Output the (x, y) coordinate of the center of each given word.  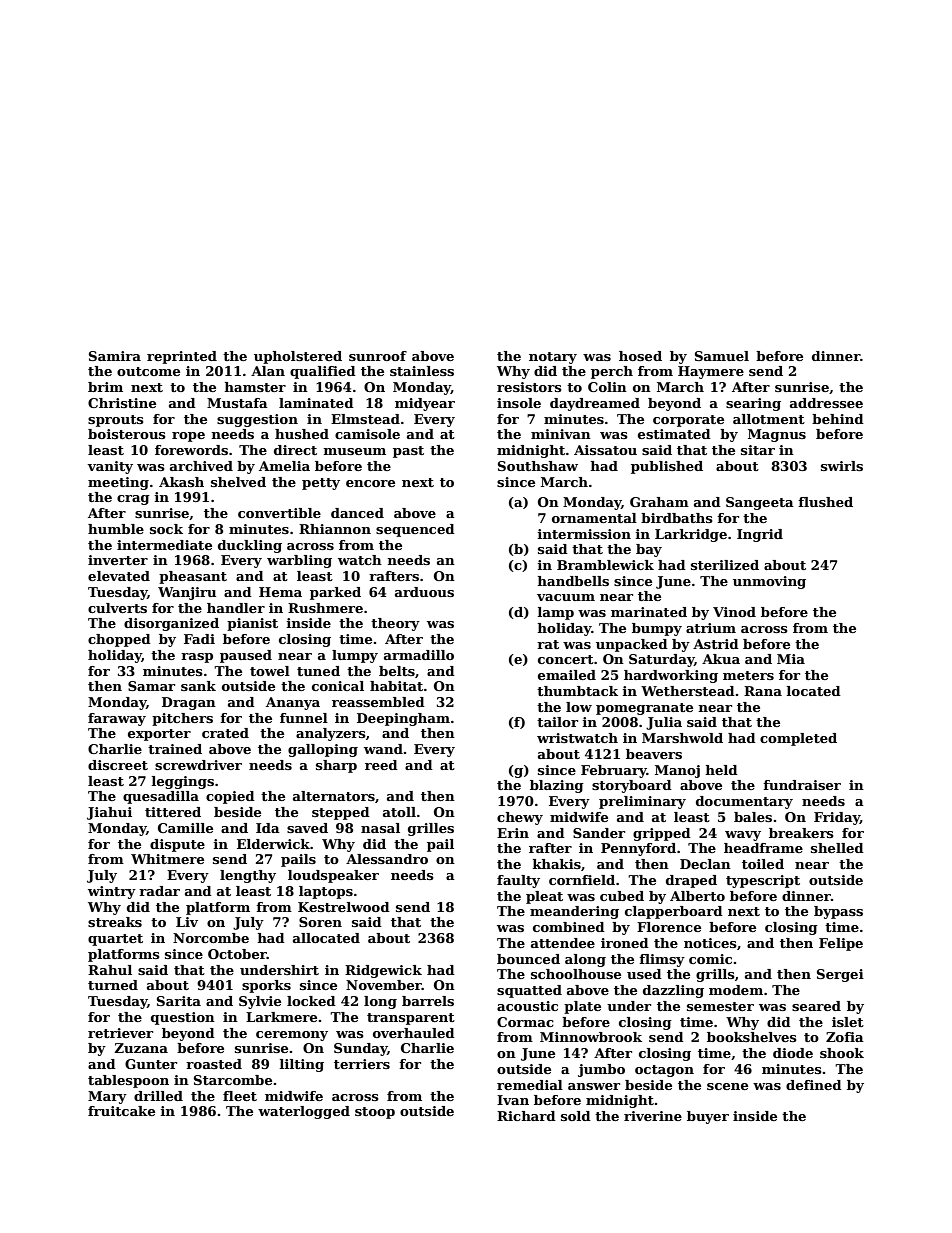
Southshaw (538, 466)
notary (553, 358)
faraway (117, 719)
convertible (279, 513)
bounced (528, 959)
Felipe (841, 944)
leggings (183, 782)
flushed (825, 502)
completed (798, 739)
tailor (557, 722)
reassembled (378, 702)
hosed (640, 356)
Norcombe (211, 938)
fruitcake (121, 1111)
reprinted (182, 357)
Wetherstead (688, 691)
